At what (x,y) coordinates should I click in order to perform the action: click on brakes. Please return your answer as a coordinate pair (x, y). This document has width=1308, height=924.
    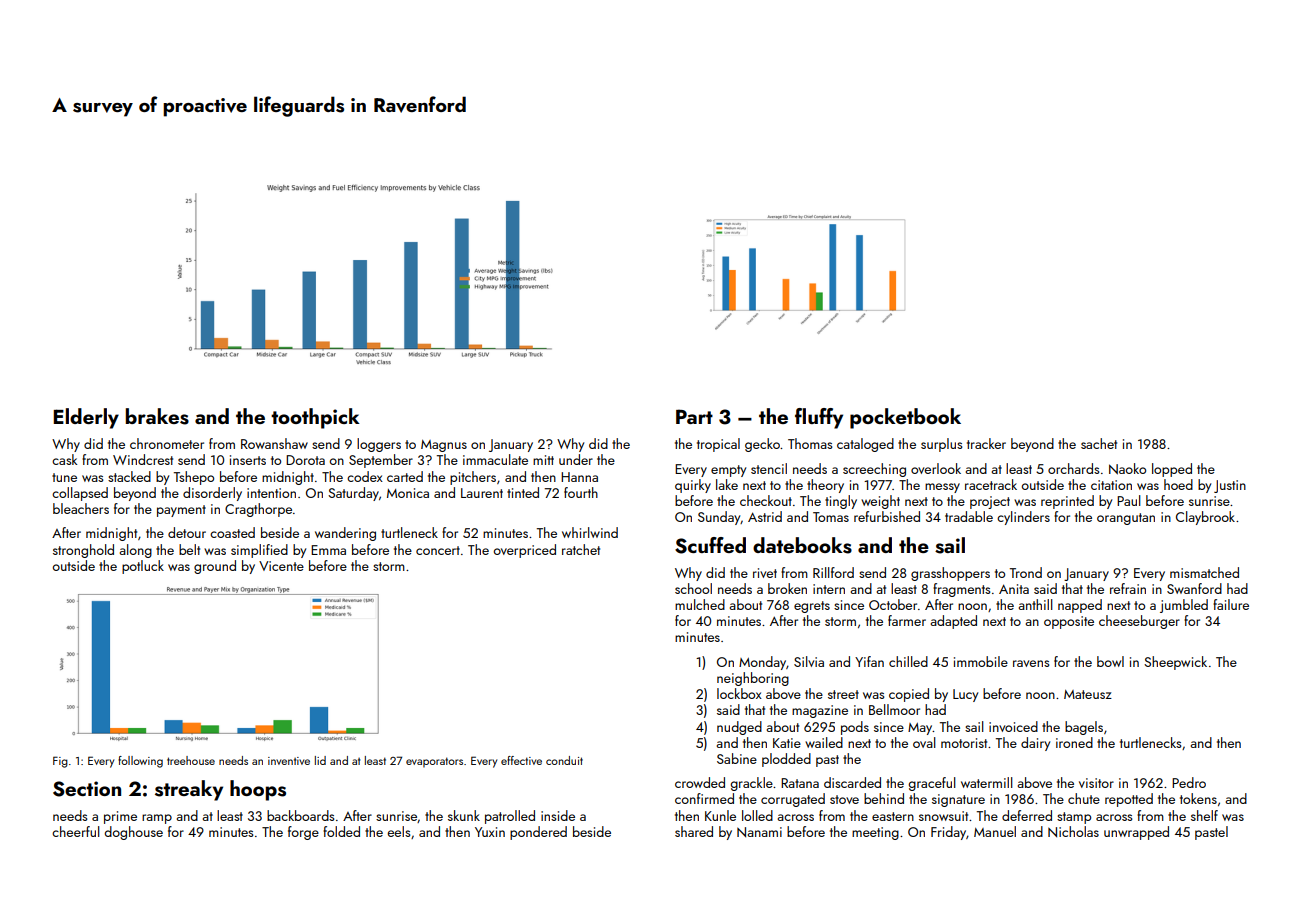
    Looking at the image, I should click on (157, 416).
